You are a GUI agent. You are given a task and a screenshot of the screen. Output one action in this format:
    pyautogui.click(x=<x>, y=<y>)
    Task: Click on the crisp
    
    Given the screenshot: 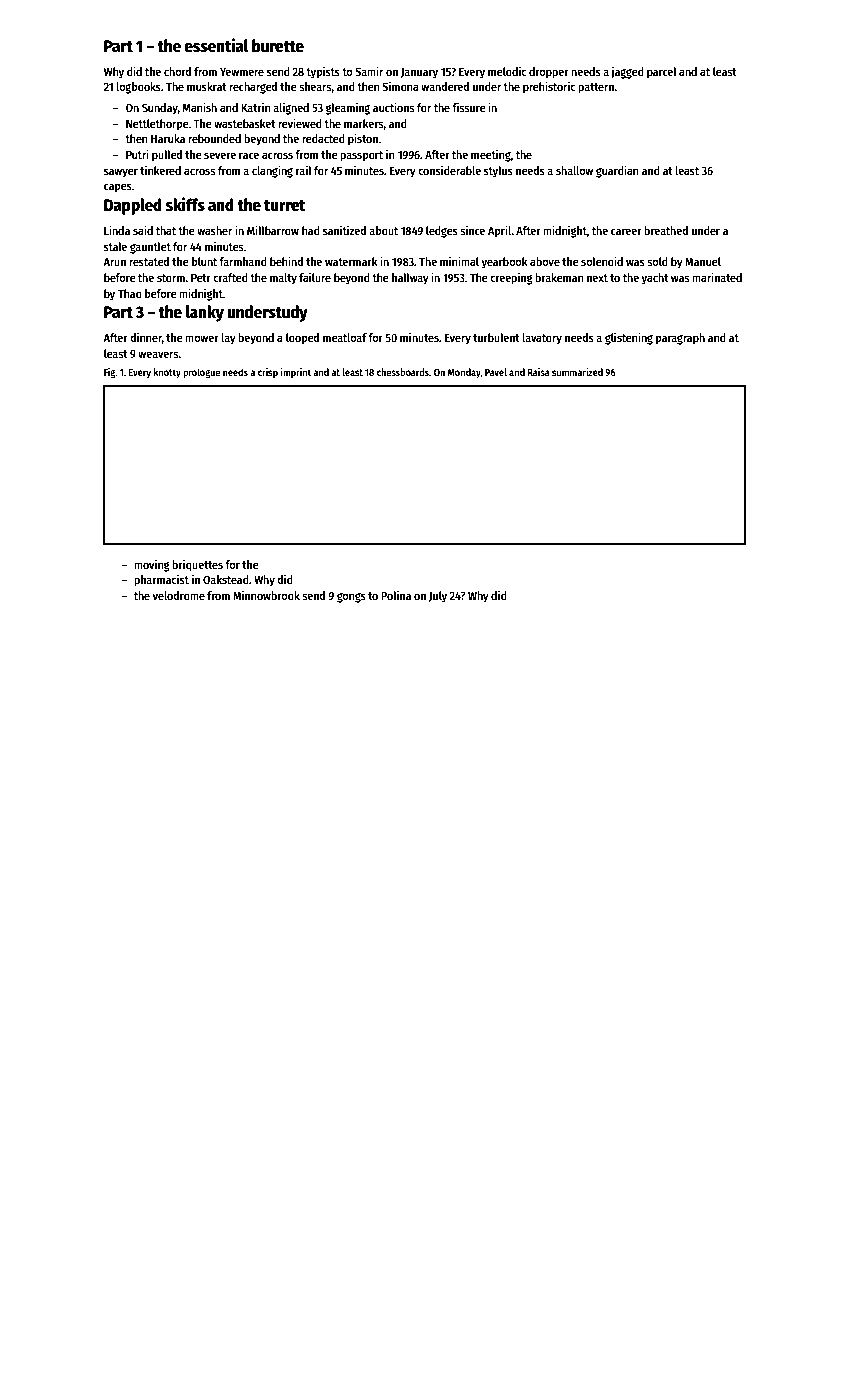 What is the action you would take?
    pyautogui.click(x=268, y=373)
